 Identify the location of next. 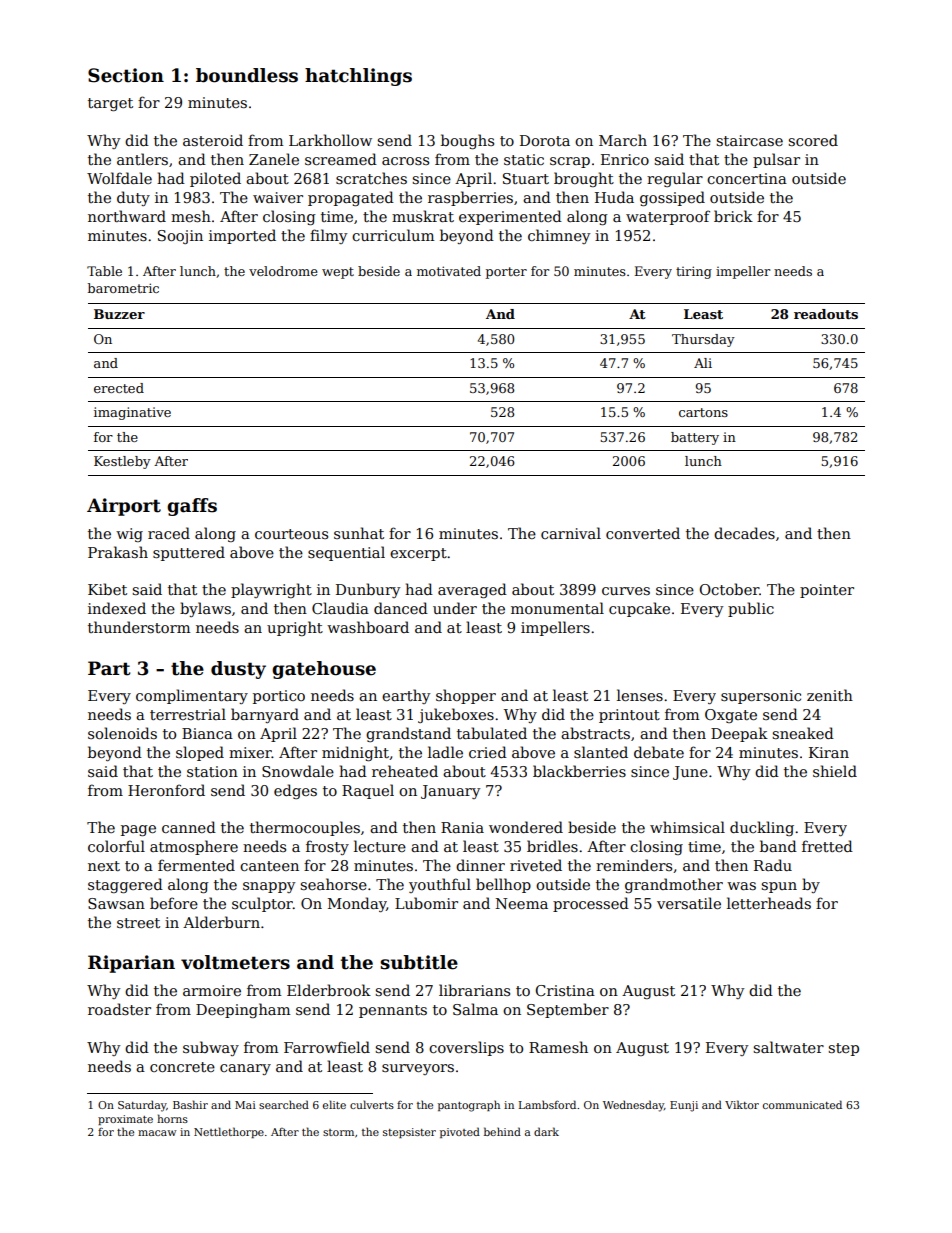
(104, 866).
